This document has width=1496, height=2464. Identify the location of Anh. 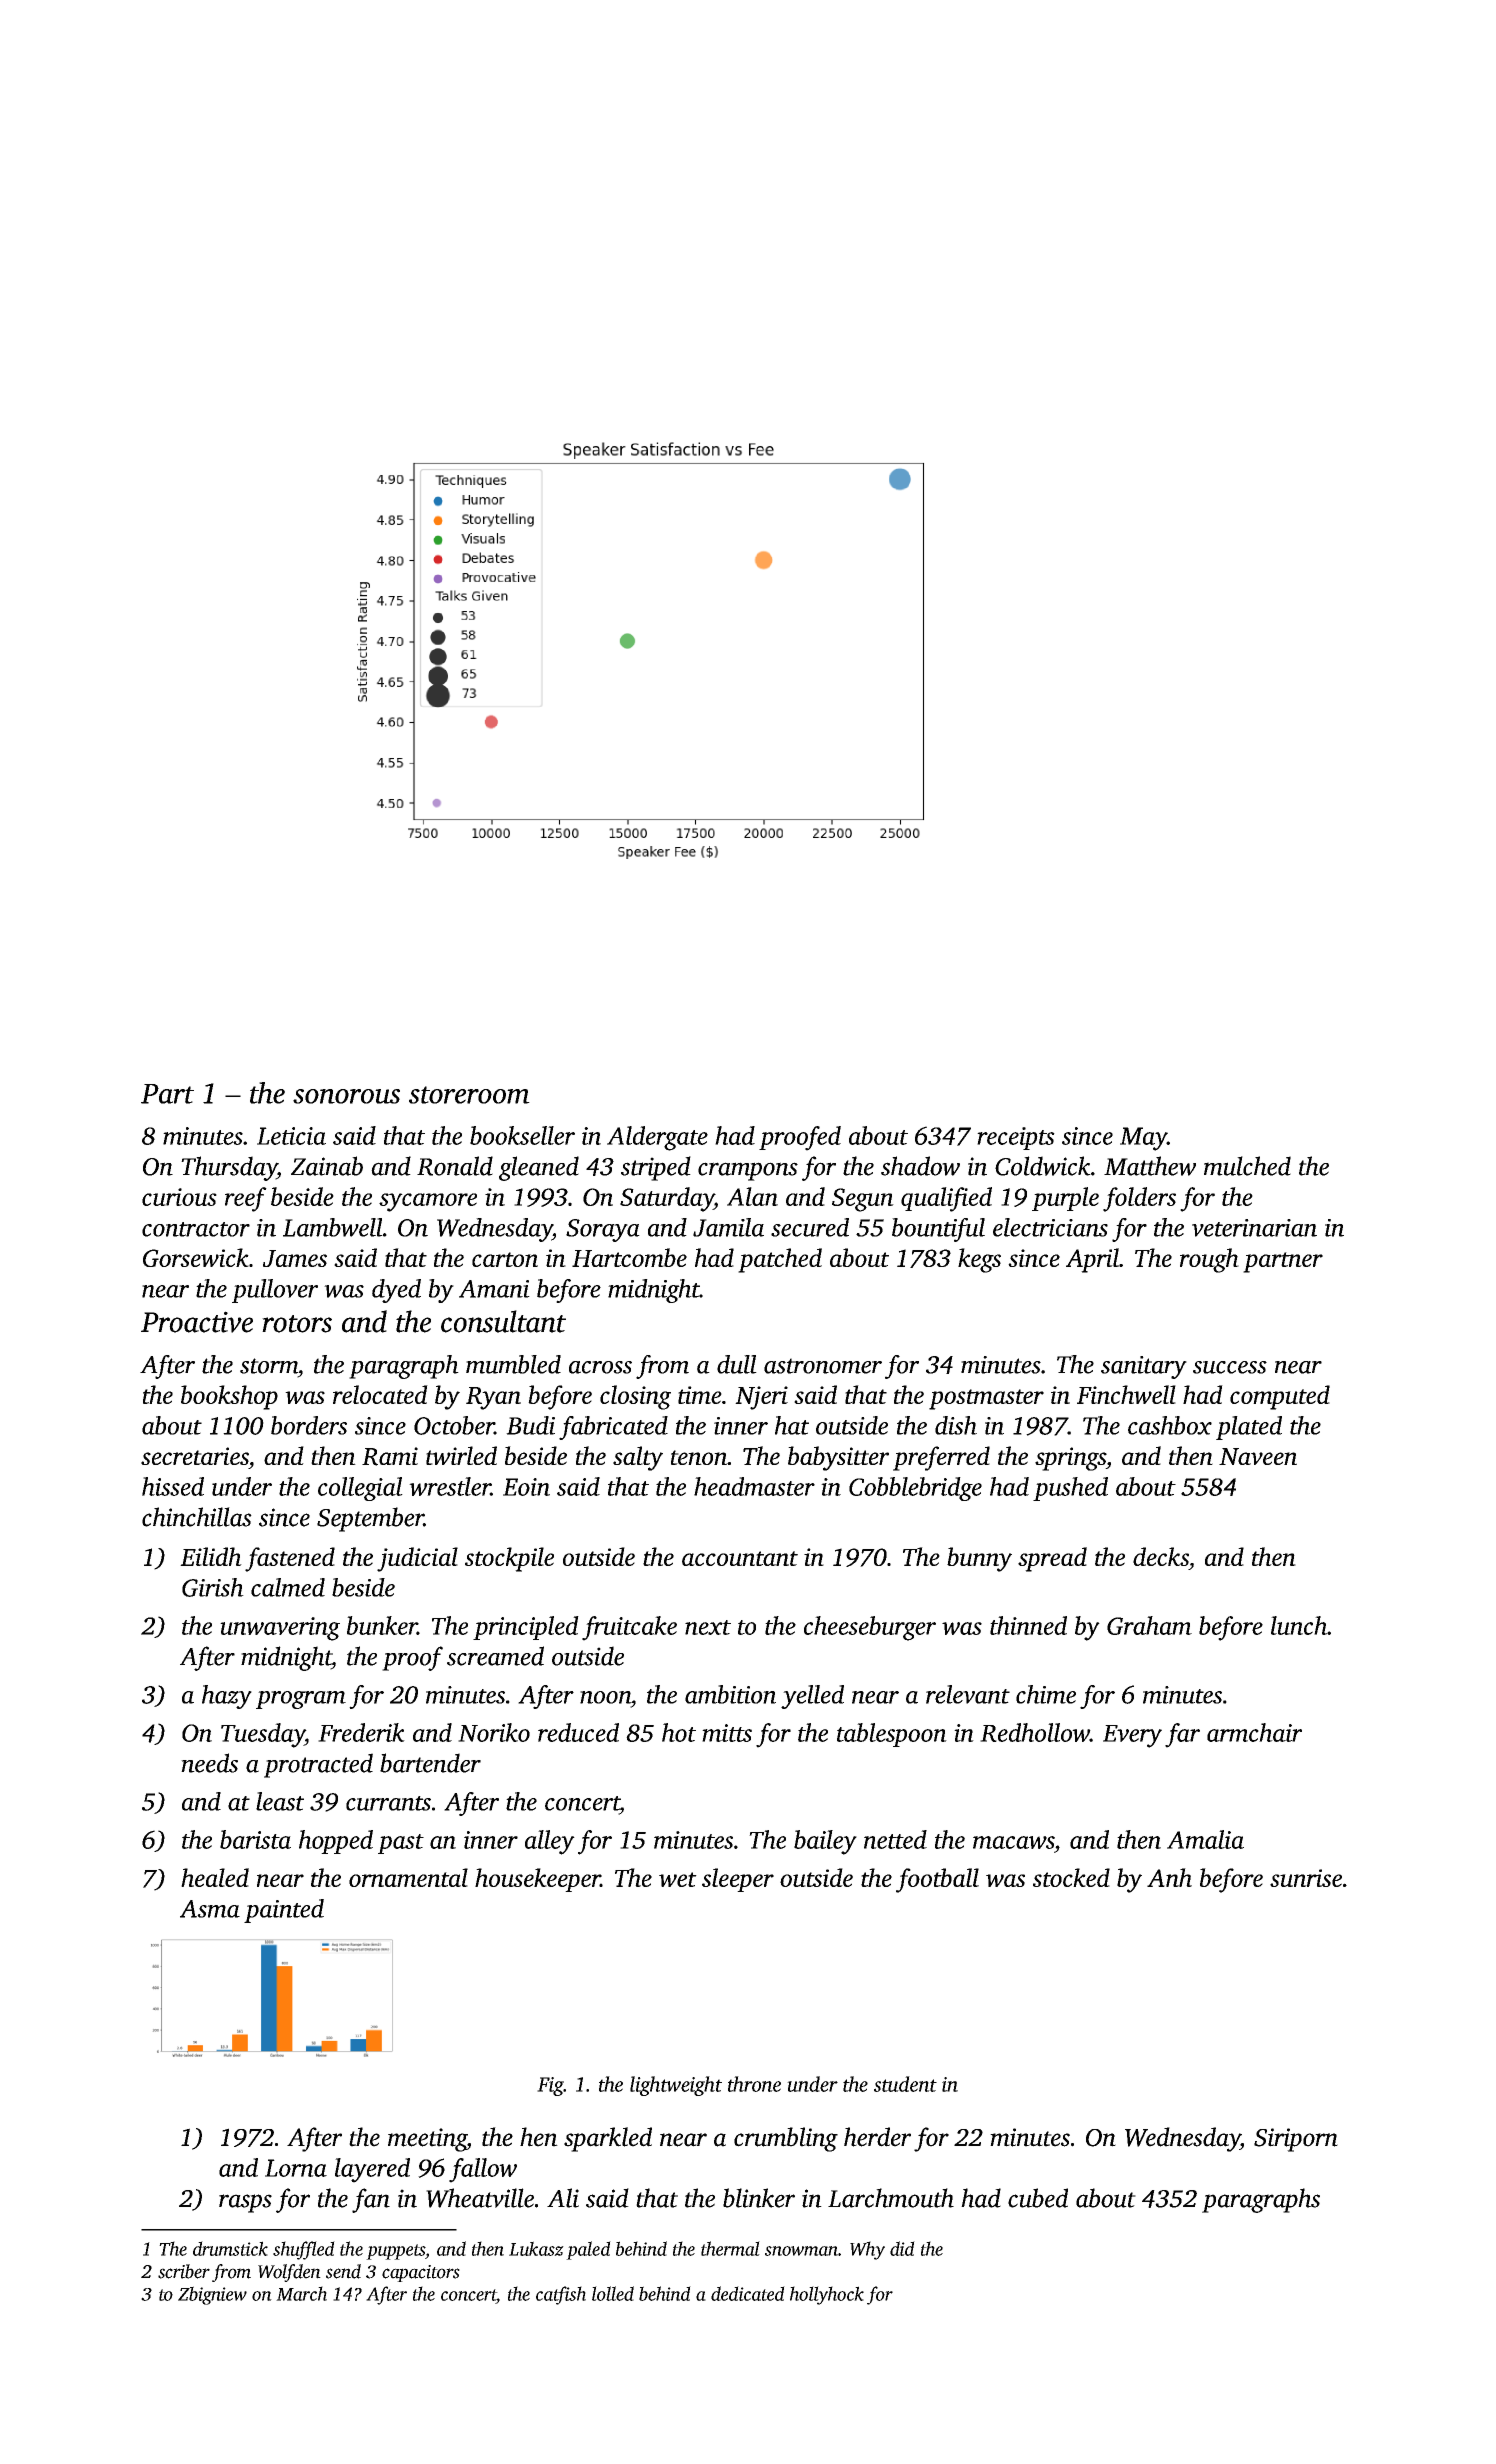
(1169, 1877).
